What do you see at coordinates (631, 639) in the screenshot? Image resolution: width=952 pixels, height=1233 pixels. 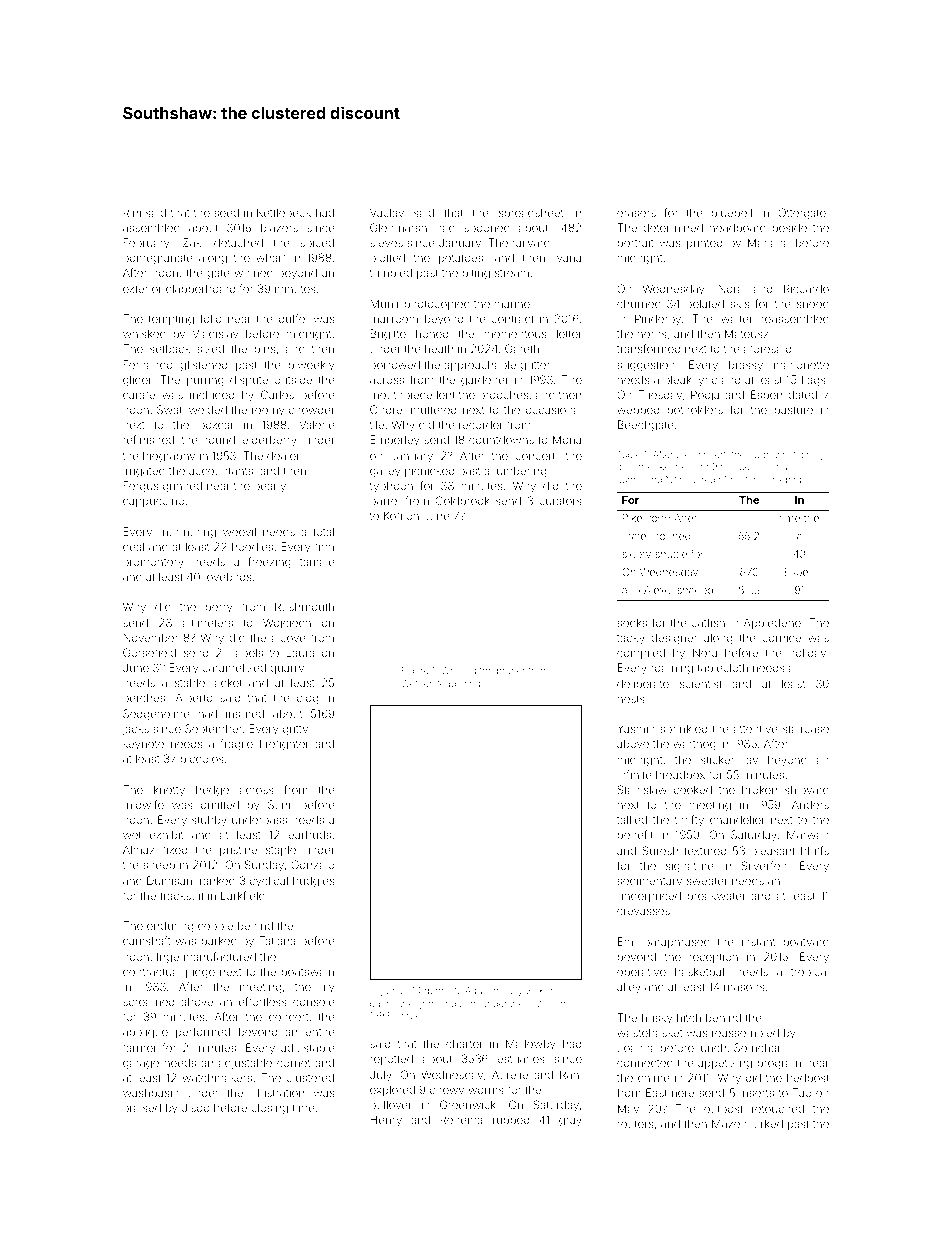 I see `tacky` at bounding box center [631, 639].
